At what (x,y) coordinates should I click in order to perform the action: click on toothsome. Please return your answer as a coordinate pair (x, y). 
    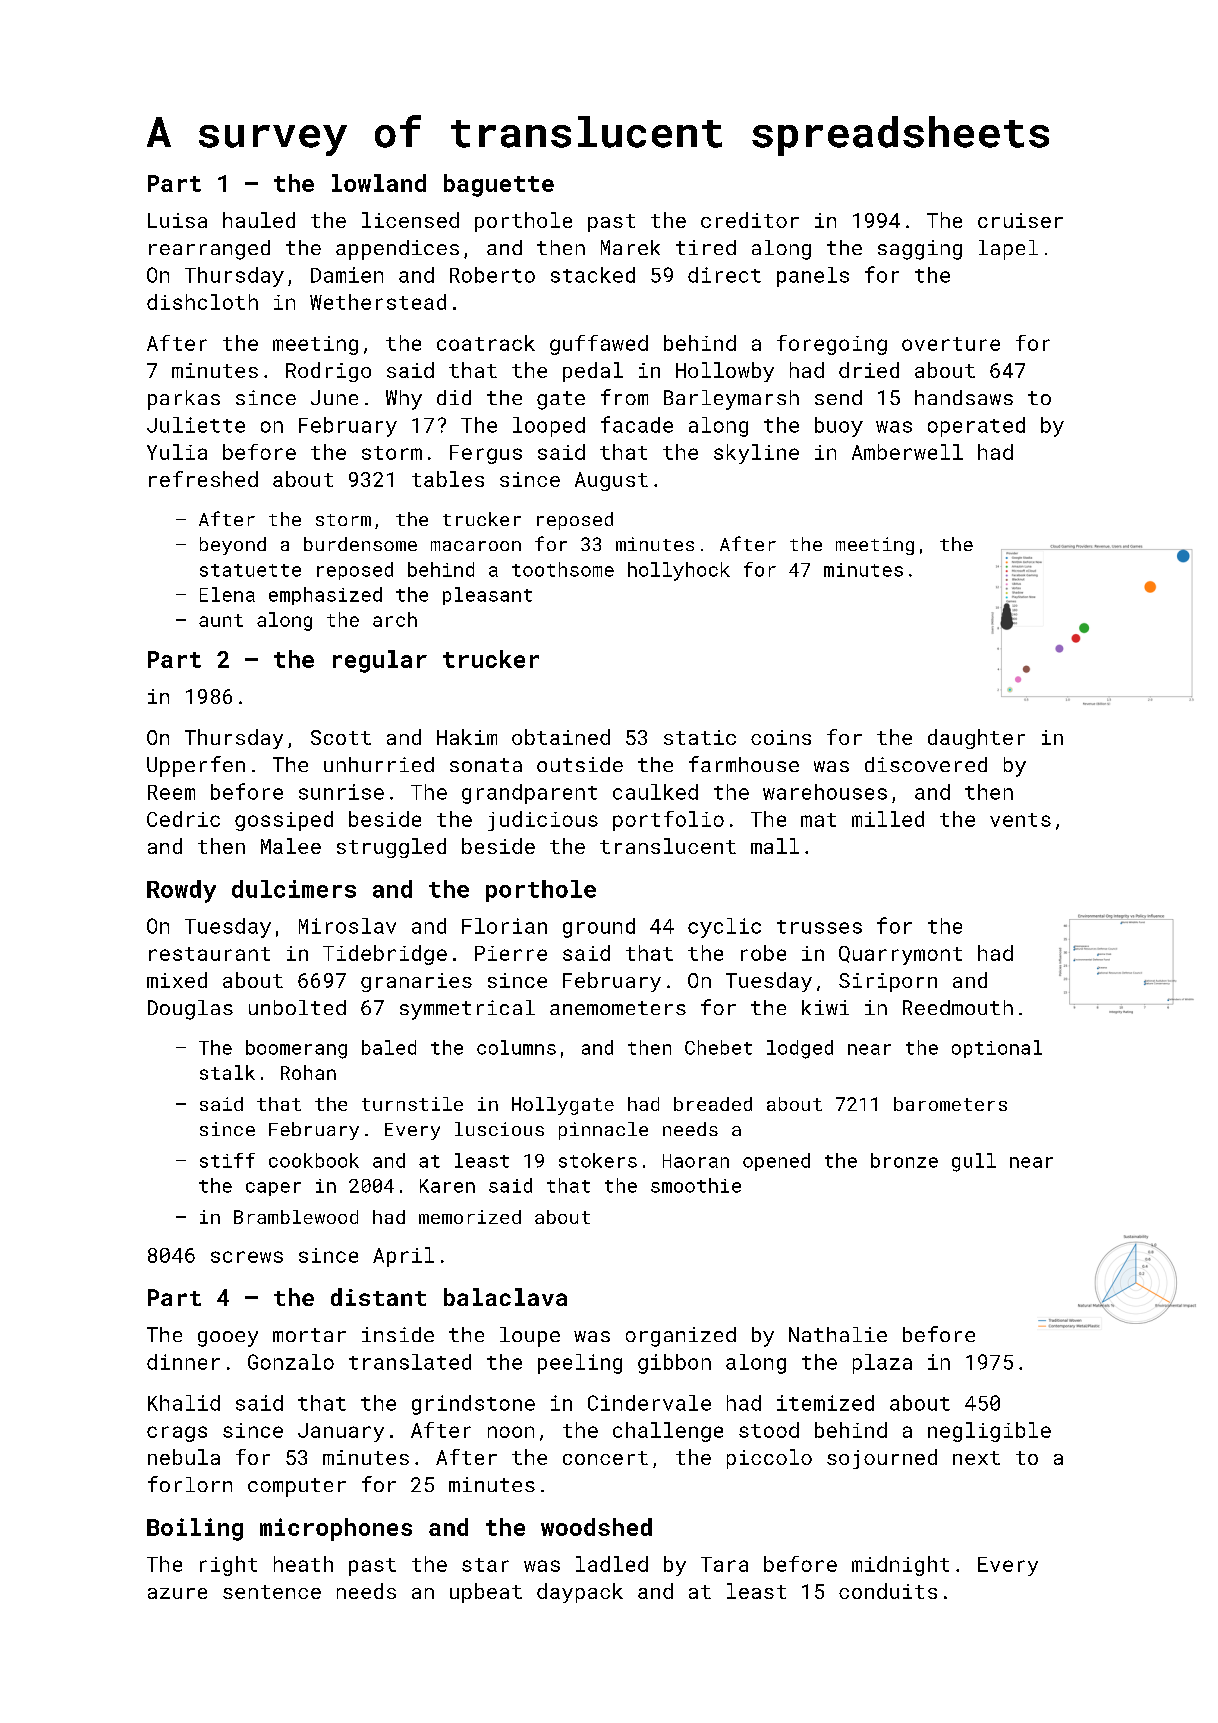
    Looking at the image, I should click on (563, 569).
